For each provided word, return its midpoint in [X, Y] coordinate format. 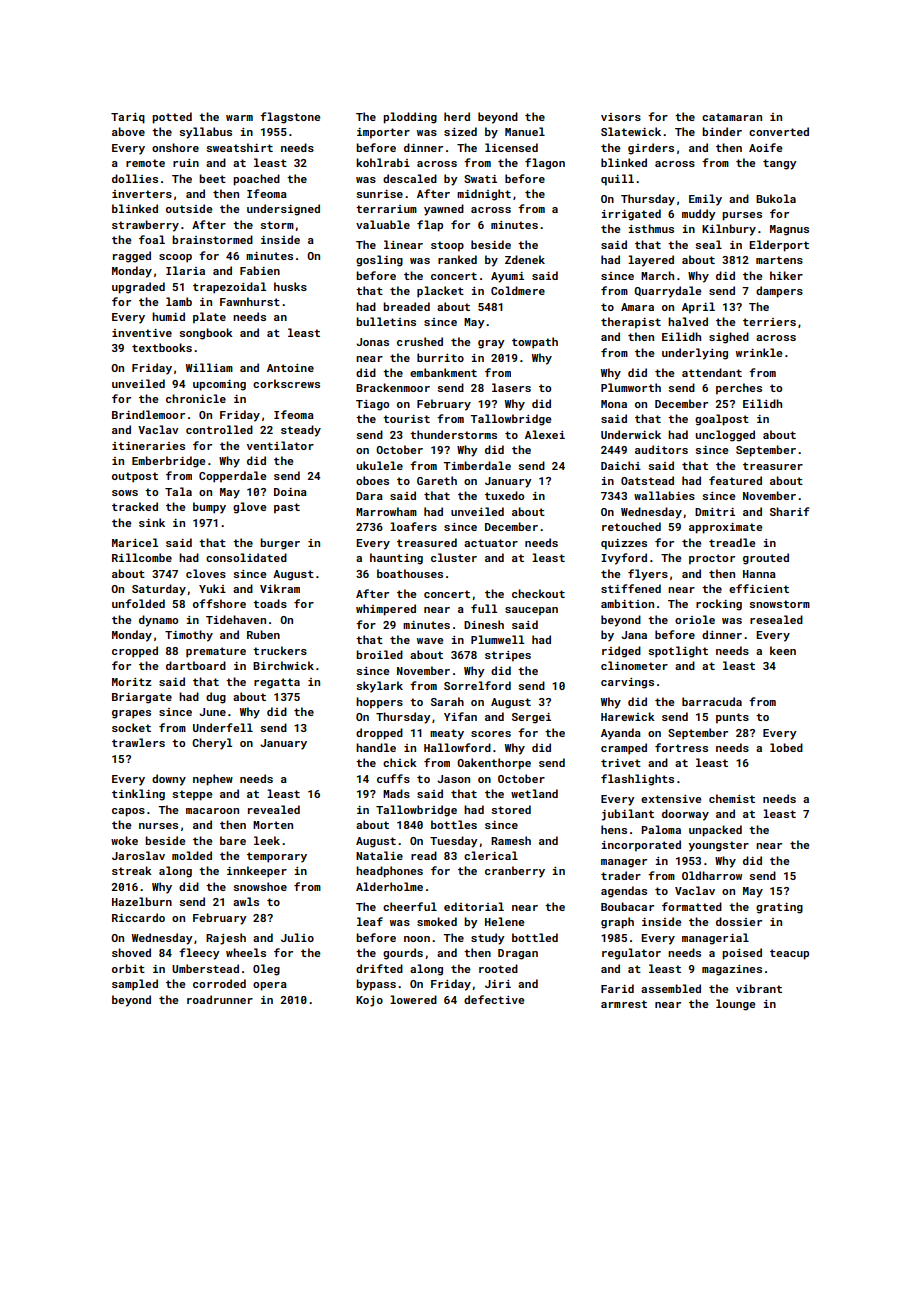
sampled [135, 985]
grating [779, 908]
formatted [692, 906]
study [488, 939]
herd [457, 116]
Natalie [379, 855]
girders [651, 149]
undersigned [283, 210]
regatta [277, 683]
